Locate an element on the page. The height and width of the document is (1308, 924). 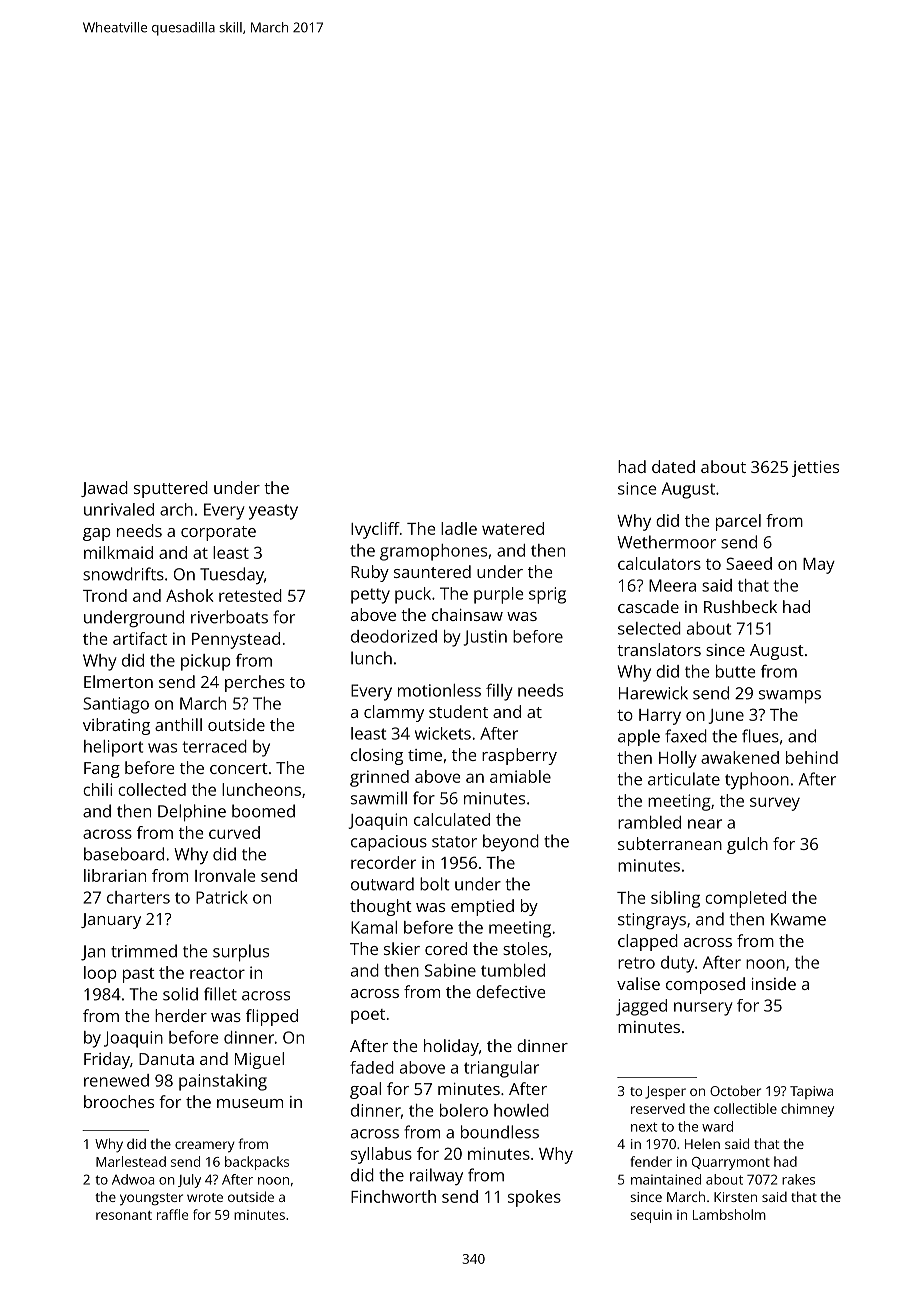
Jawad is located at coordinates (104, 489).
